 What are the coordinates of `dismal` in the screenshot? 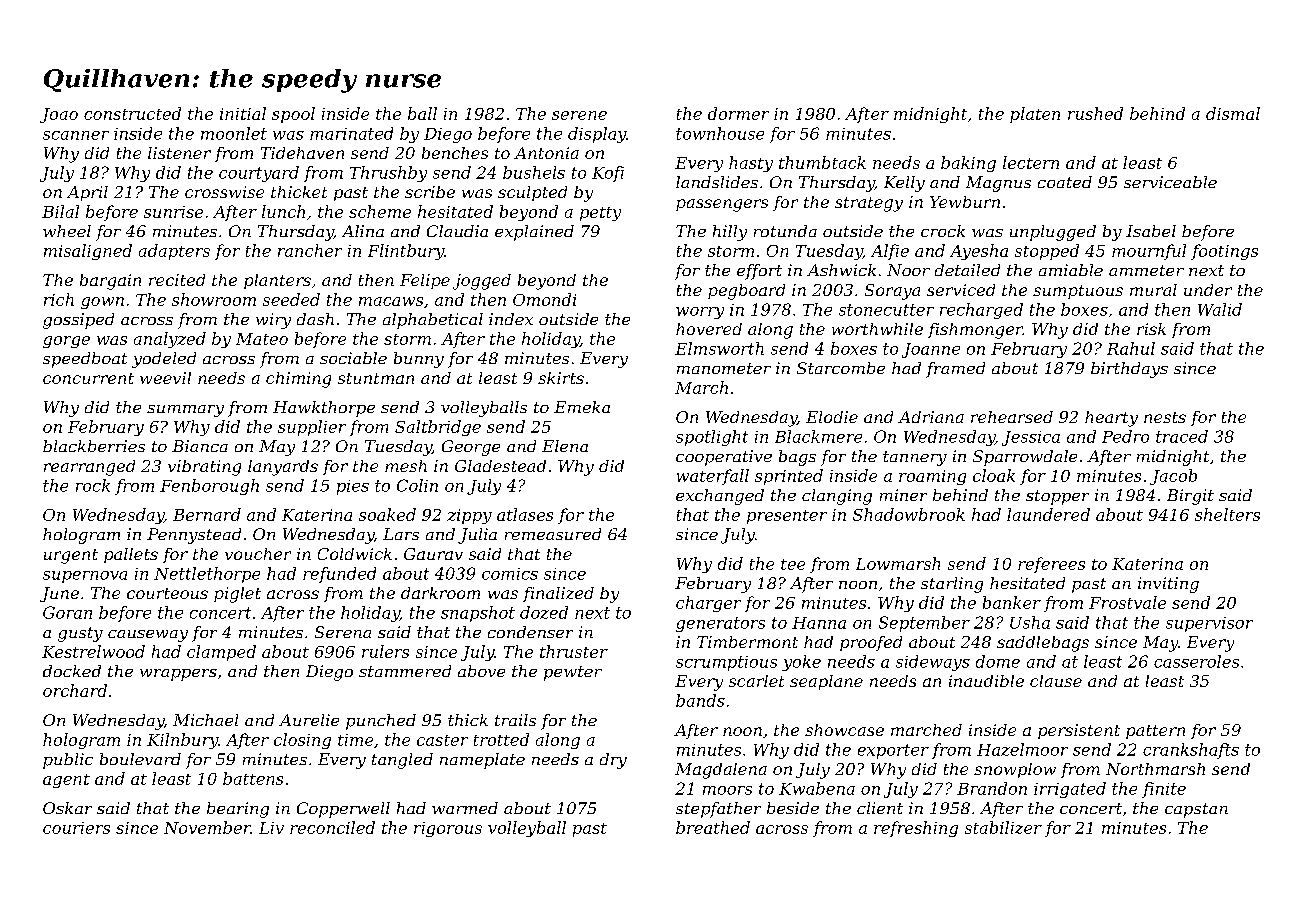 It's located at (1233, 113).
